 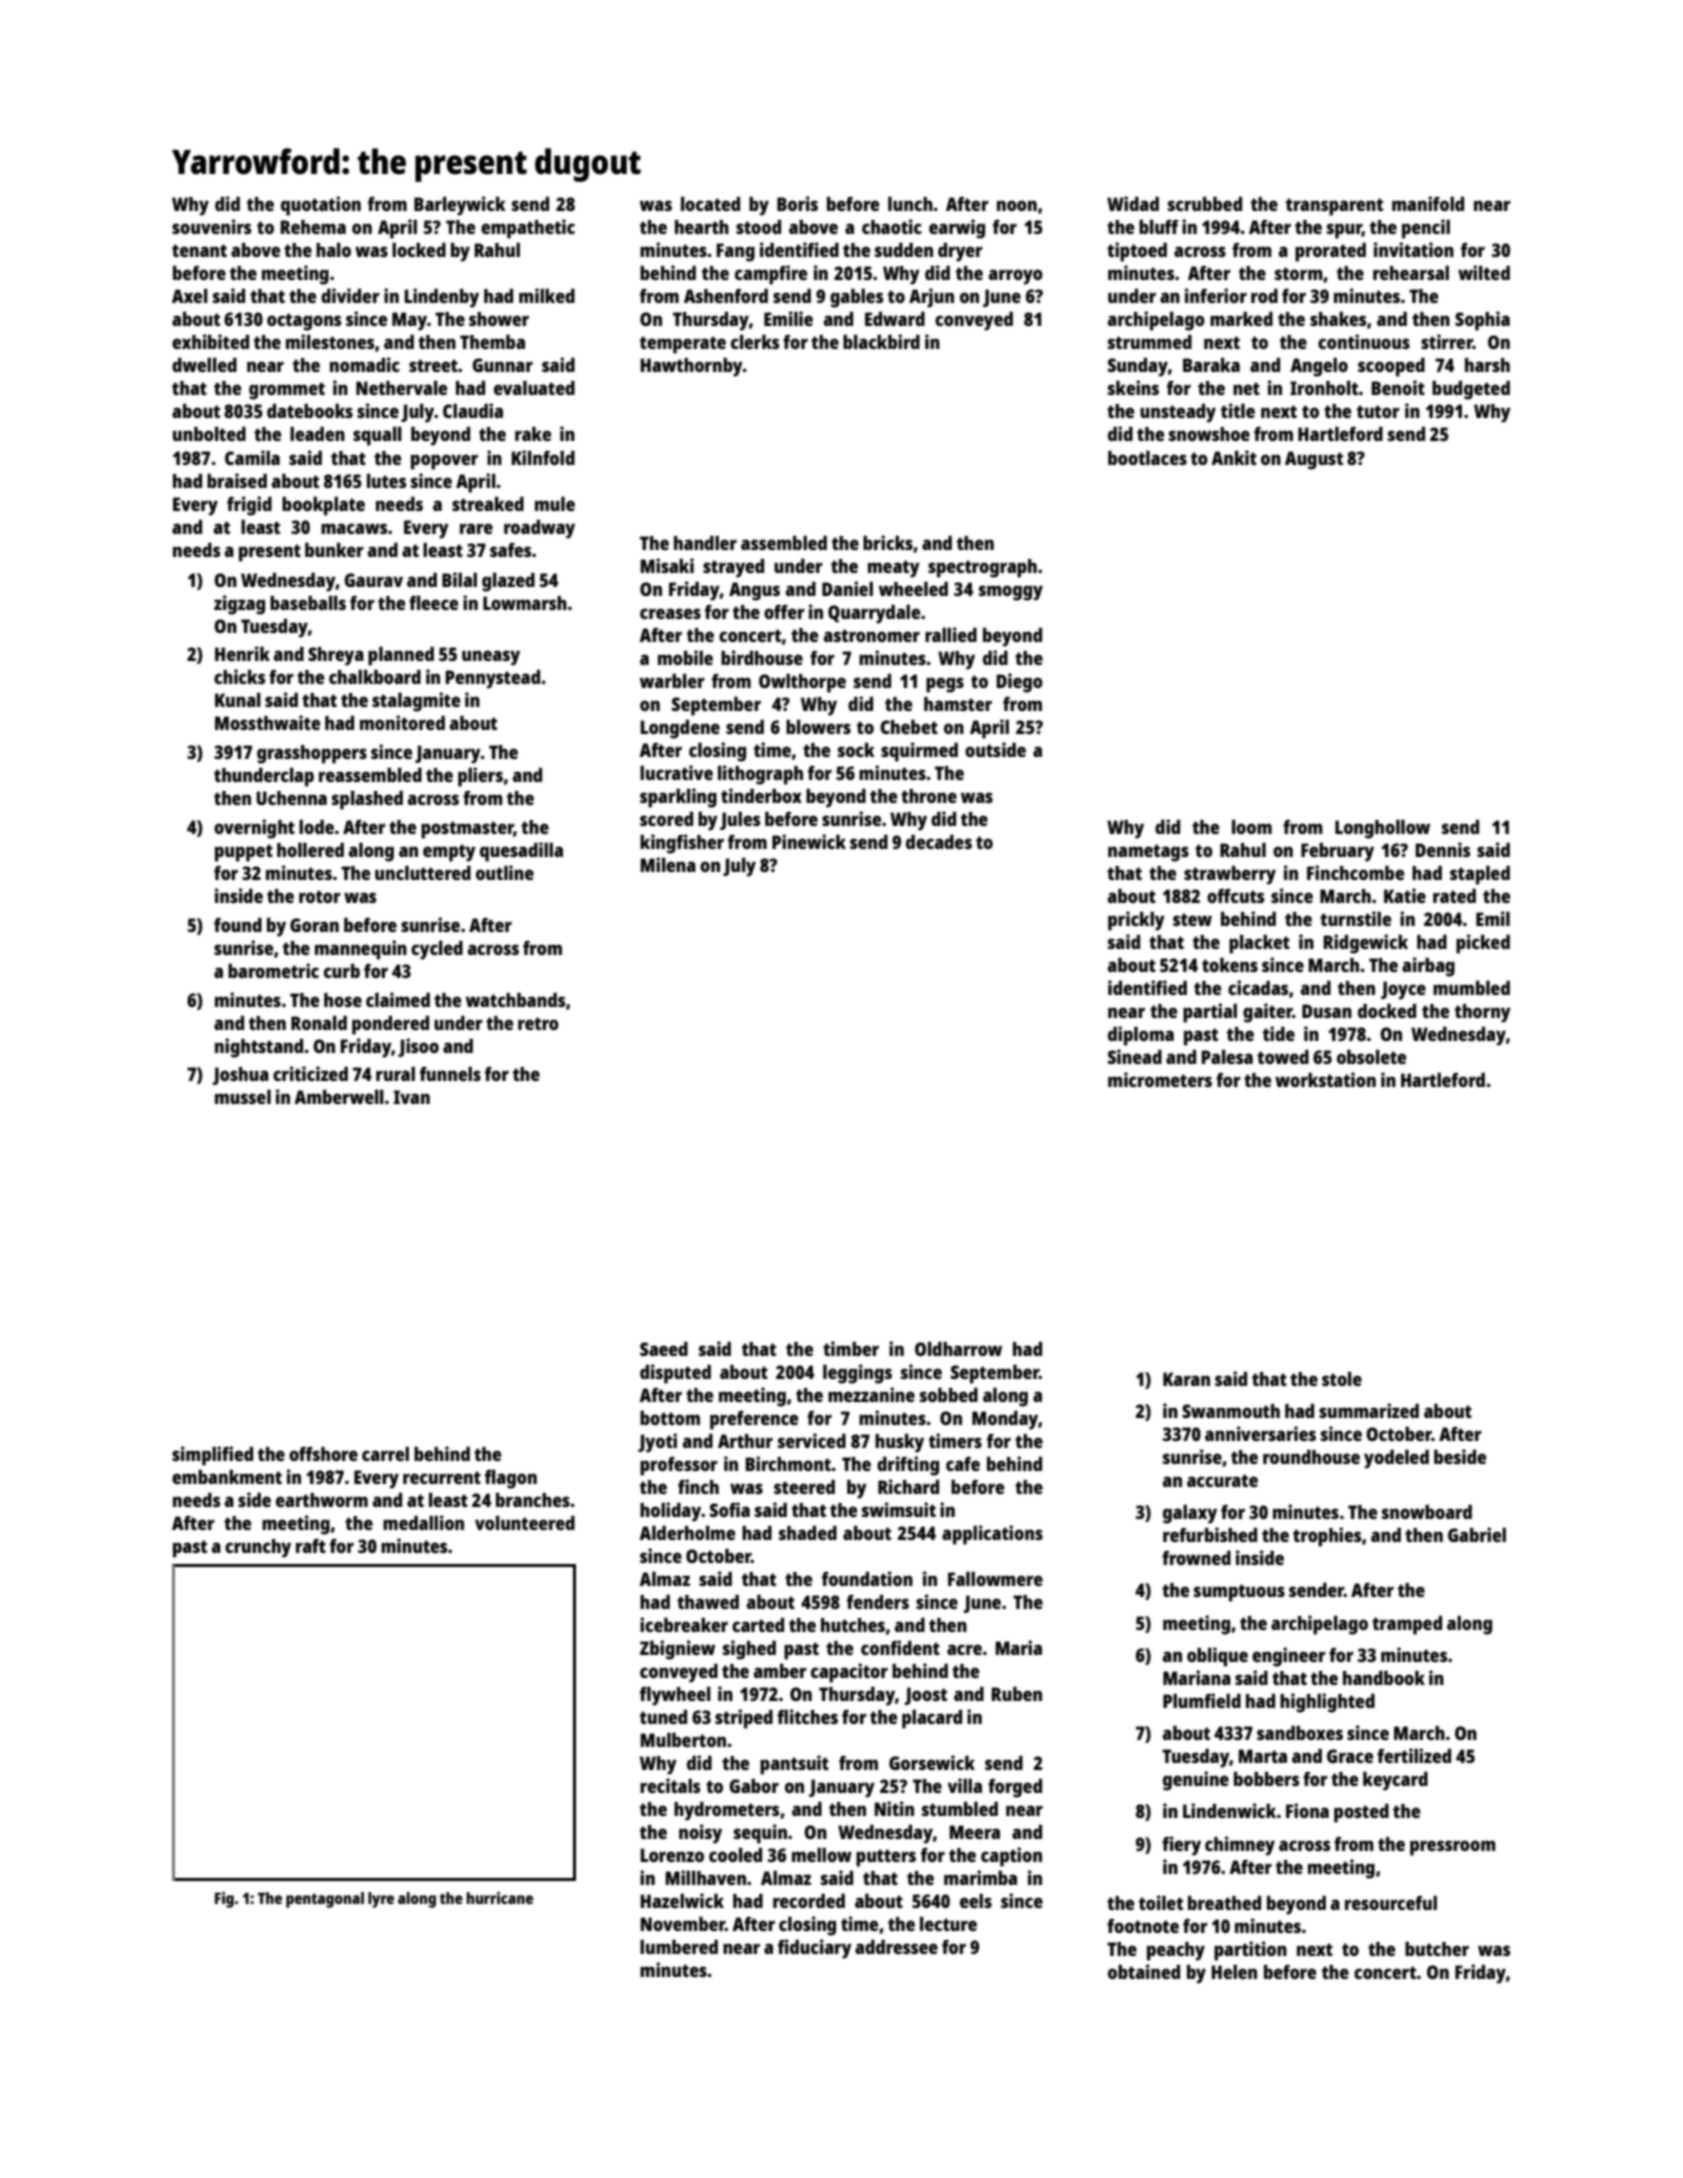 What do you see at coordinates (1299, 273) in the document?
I see `storm` at bounding box center [1299, 273].
